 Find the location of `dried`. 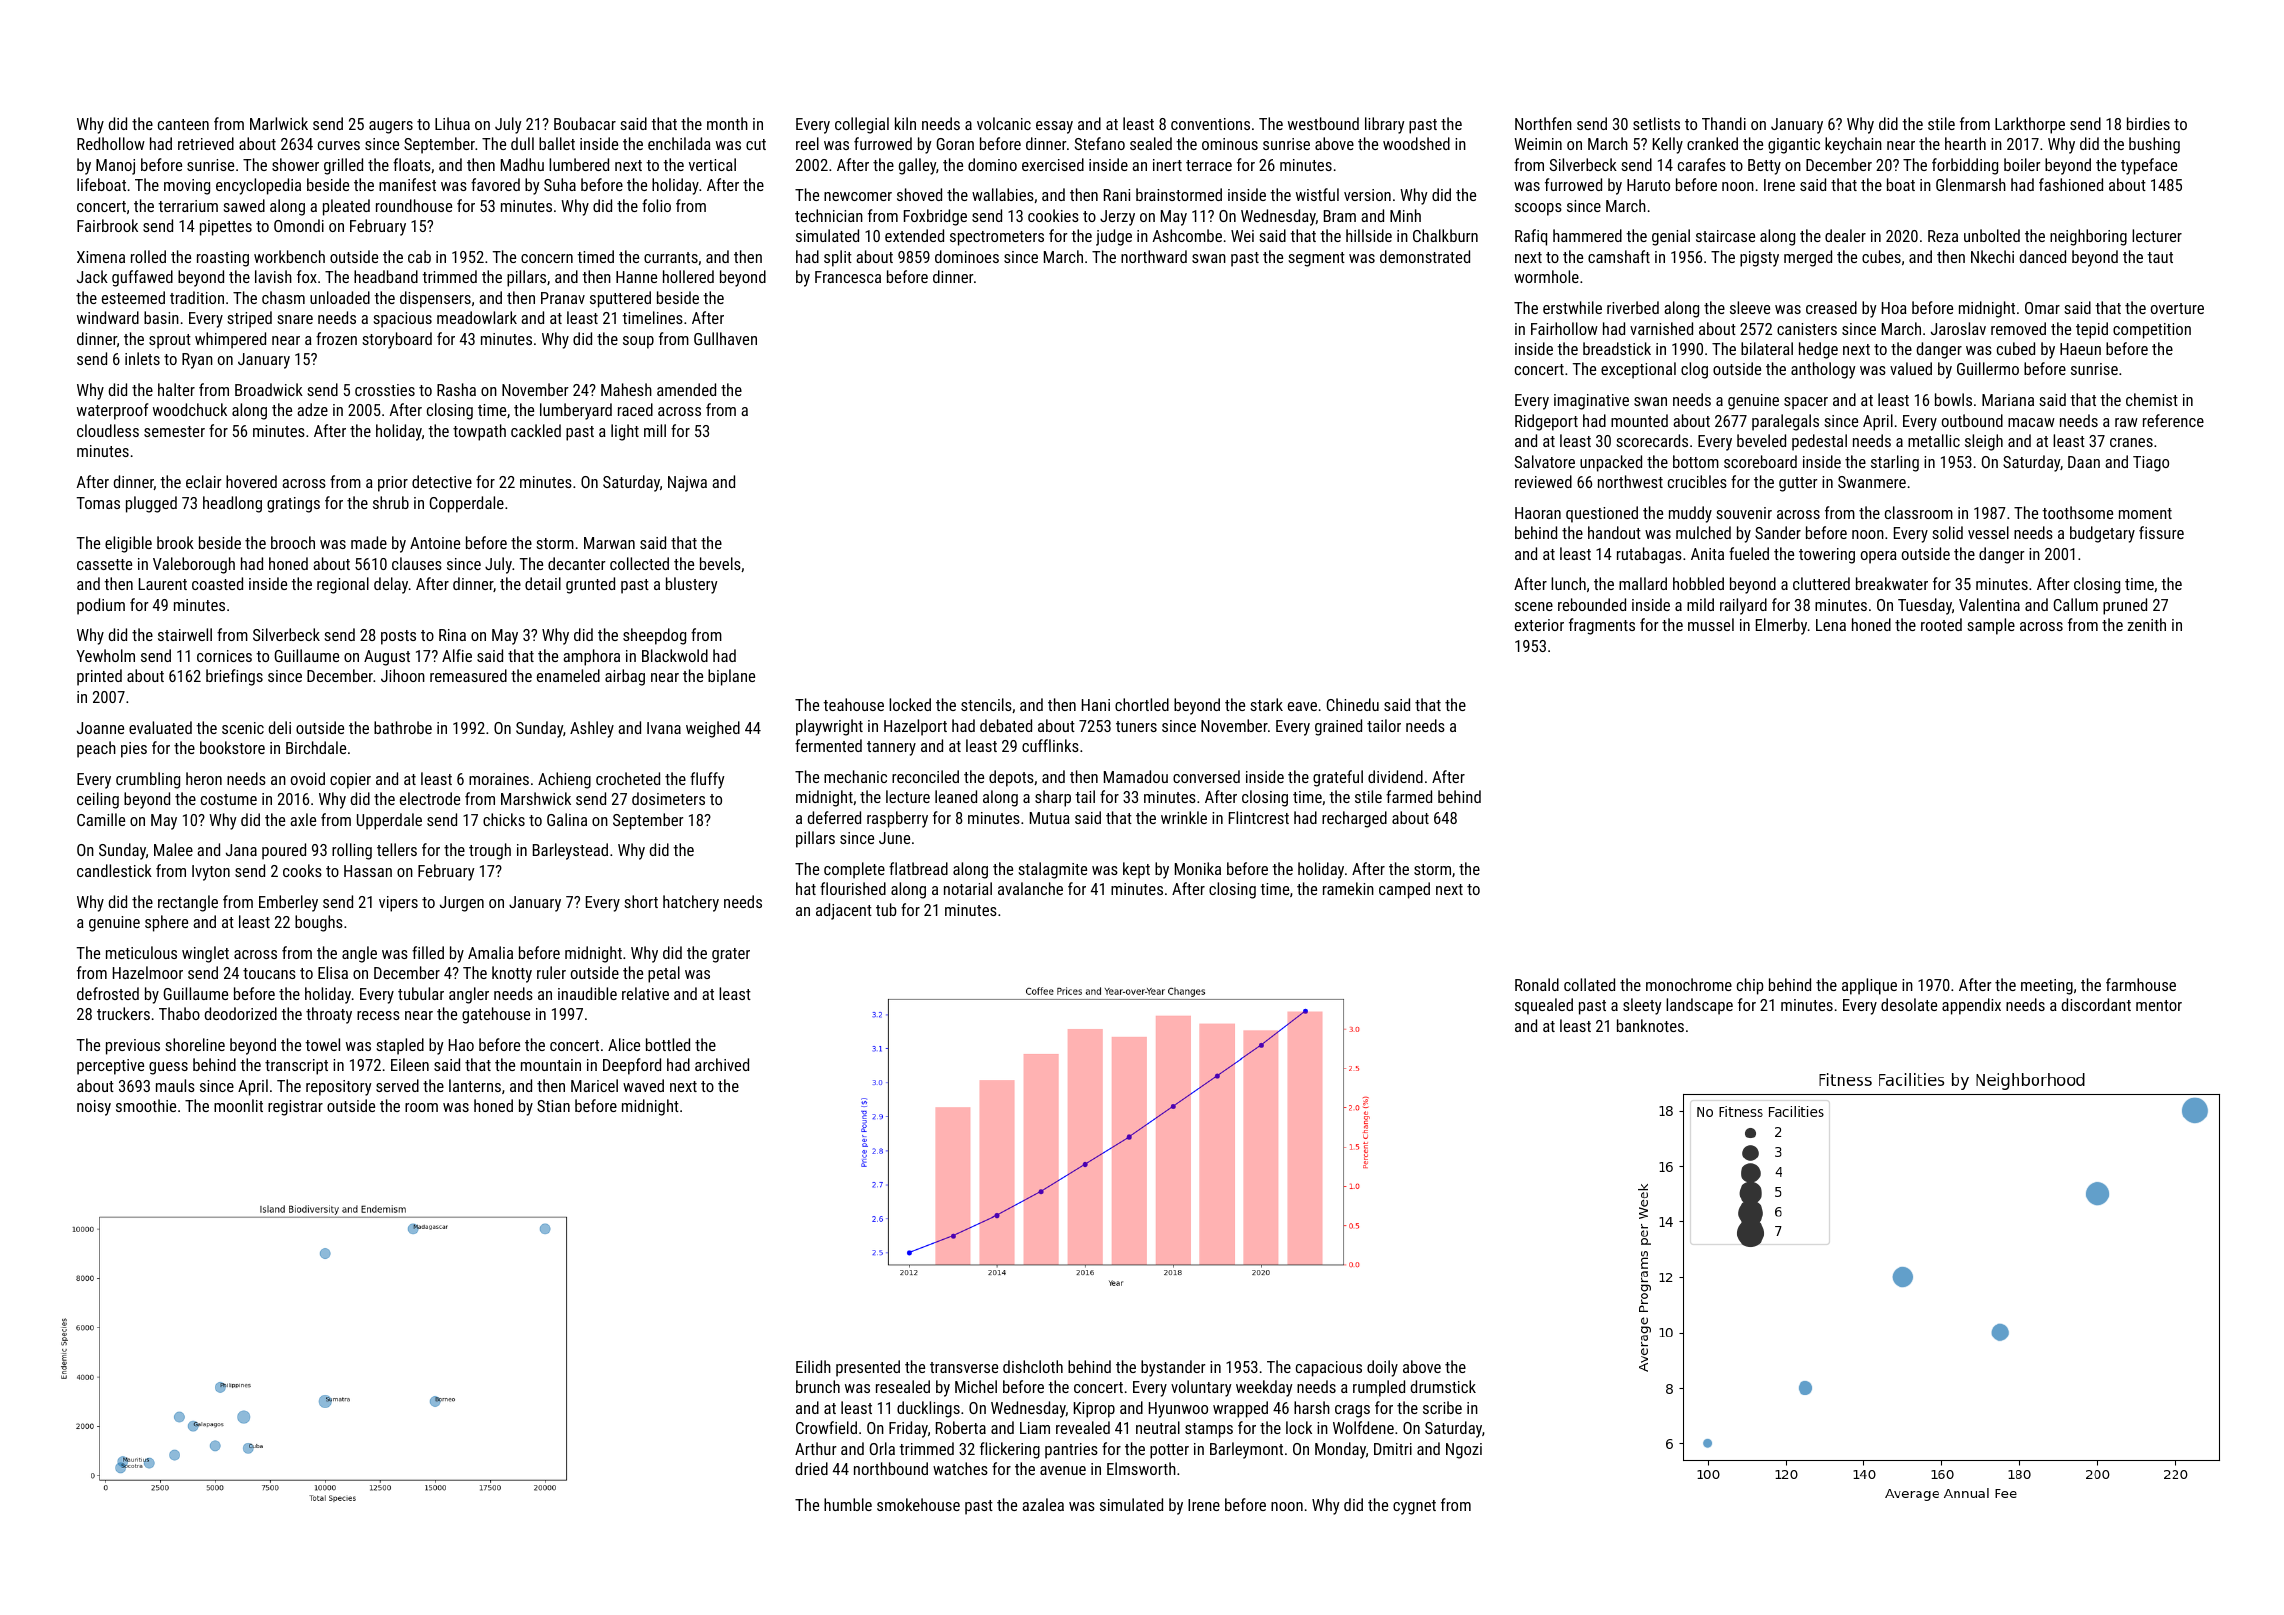

dried is located at coordinates (812, 1468).
